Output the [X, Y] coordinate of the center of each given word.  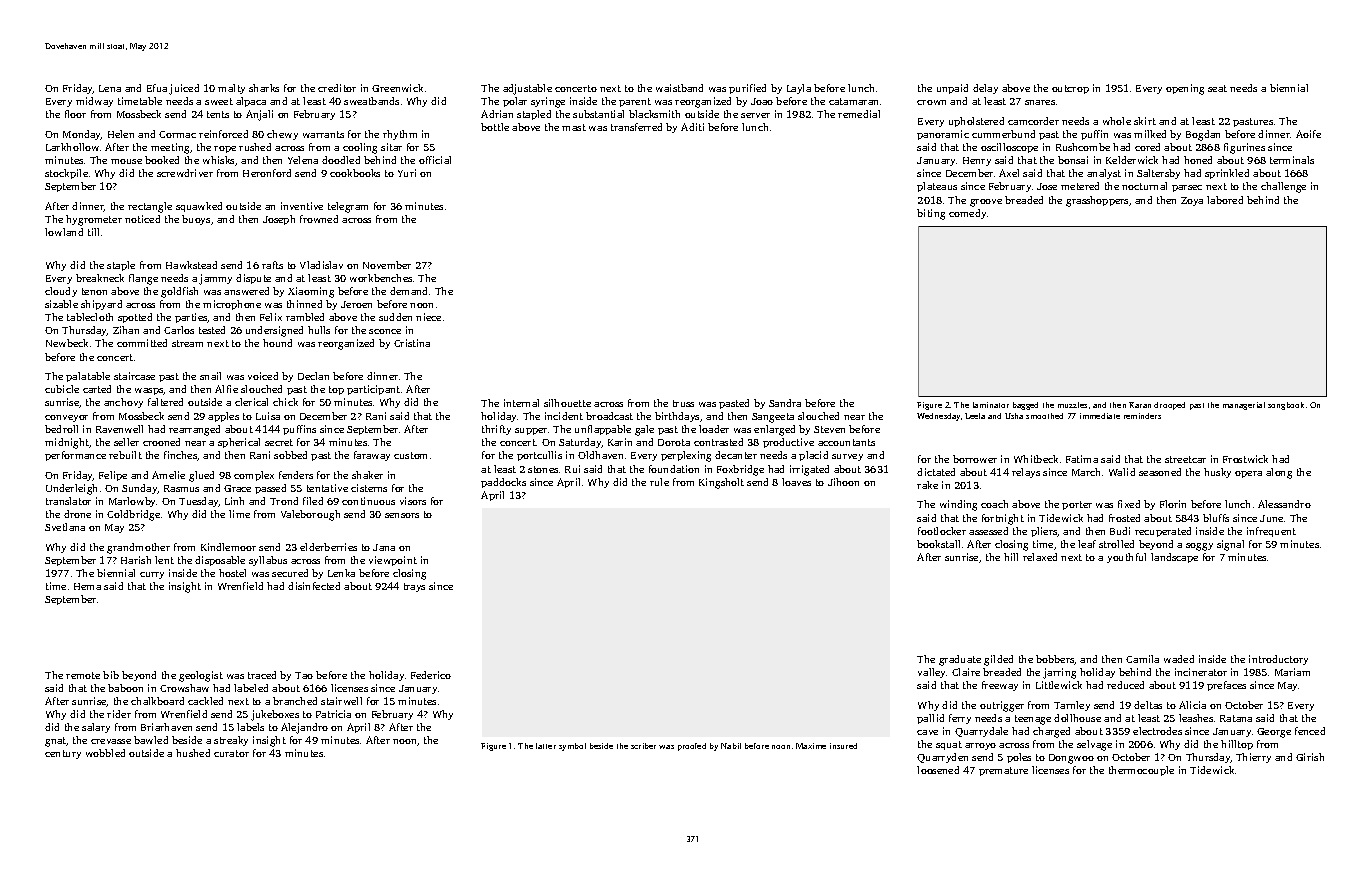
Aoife [1308, 134]
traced [262, 675]
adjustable [527, 89]
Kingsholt [721, 483]
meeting [170, 148]
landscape [1174, 558]
